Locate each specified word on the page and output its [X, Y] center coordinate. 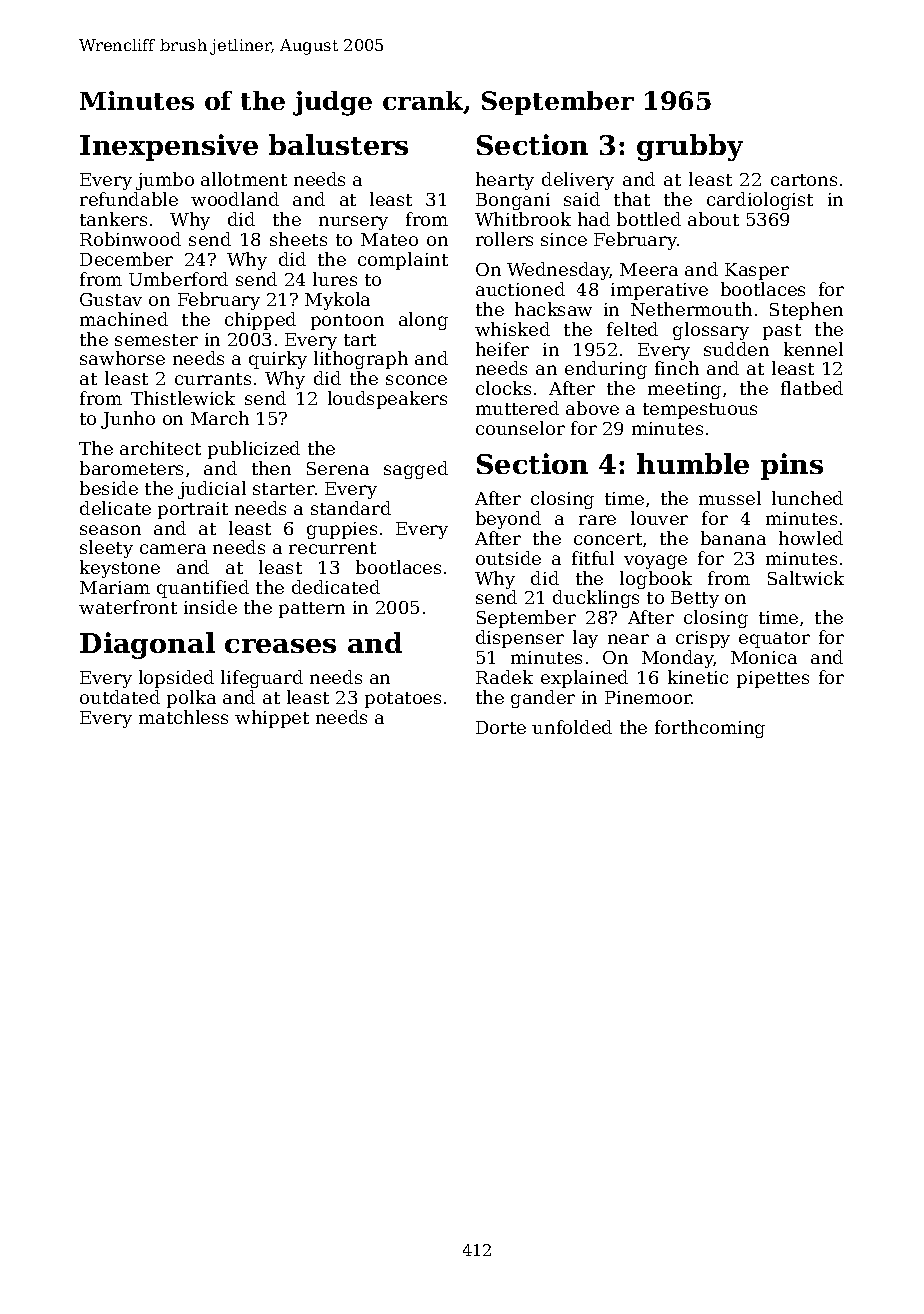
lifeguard [262, 679]
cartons [804, 180]
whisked [512, 329]
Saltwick [806, 578]
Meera [649, 269]
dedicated [336, 587]
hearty [505, 181]
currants [213, 379]
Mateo [389, 239]
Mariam [115, 587]
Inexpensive [169, 147]
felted [632, 329]
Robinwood [130, 239]
